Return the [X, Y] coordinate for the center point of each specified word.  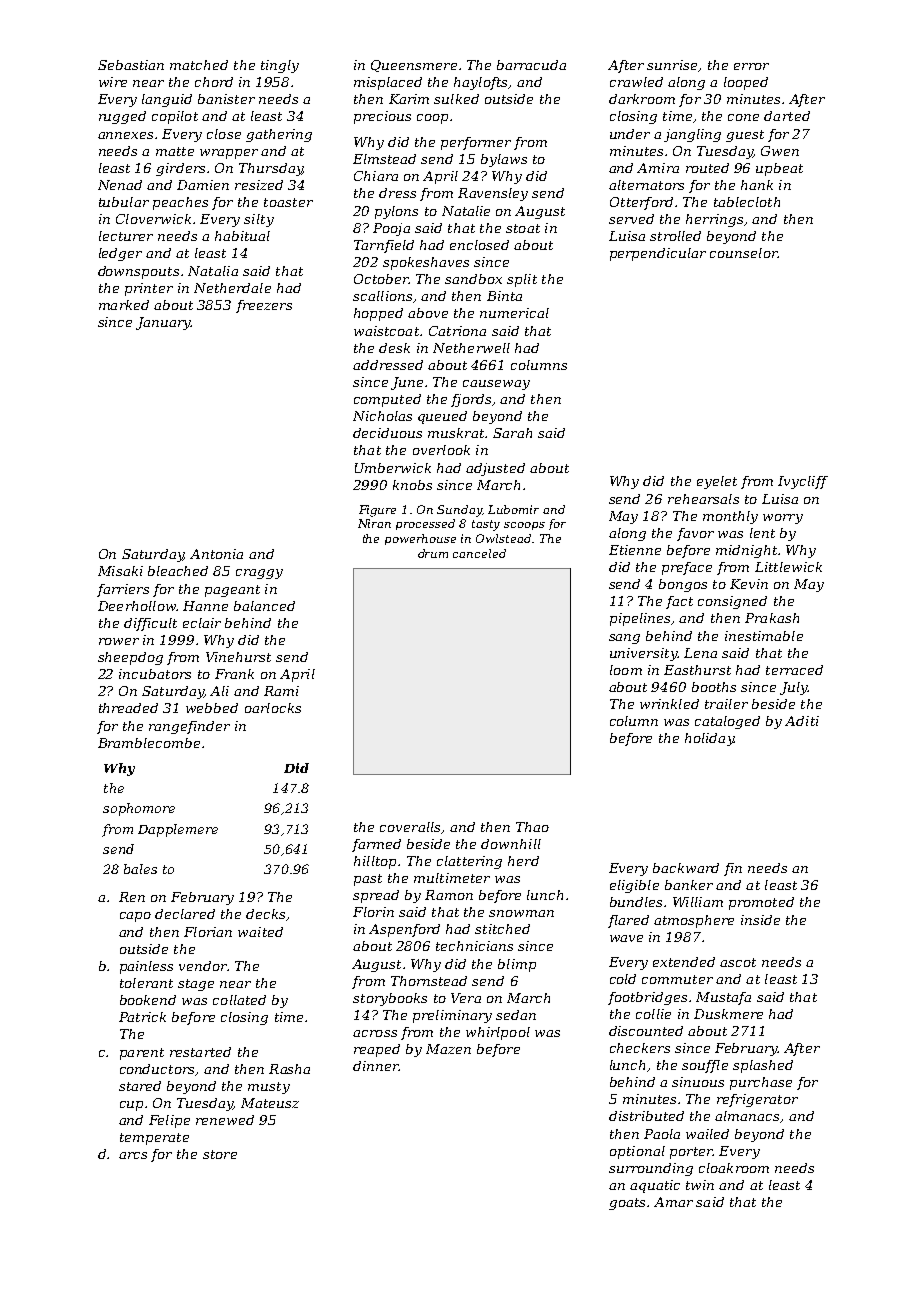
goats [627, 1204]
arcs [133, 1155]
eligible [634, 886]
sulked [456, 99]
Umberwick [393, 468]
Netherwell [471, 348]
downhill [511, 844]
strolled [675, 236]
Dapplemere [178, 830]
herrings [714, 220]
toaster [288, 202]
